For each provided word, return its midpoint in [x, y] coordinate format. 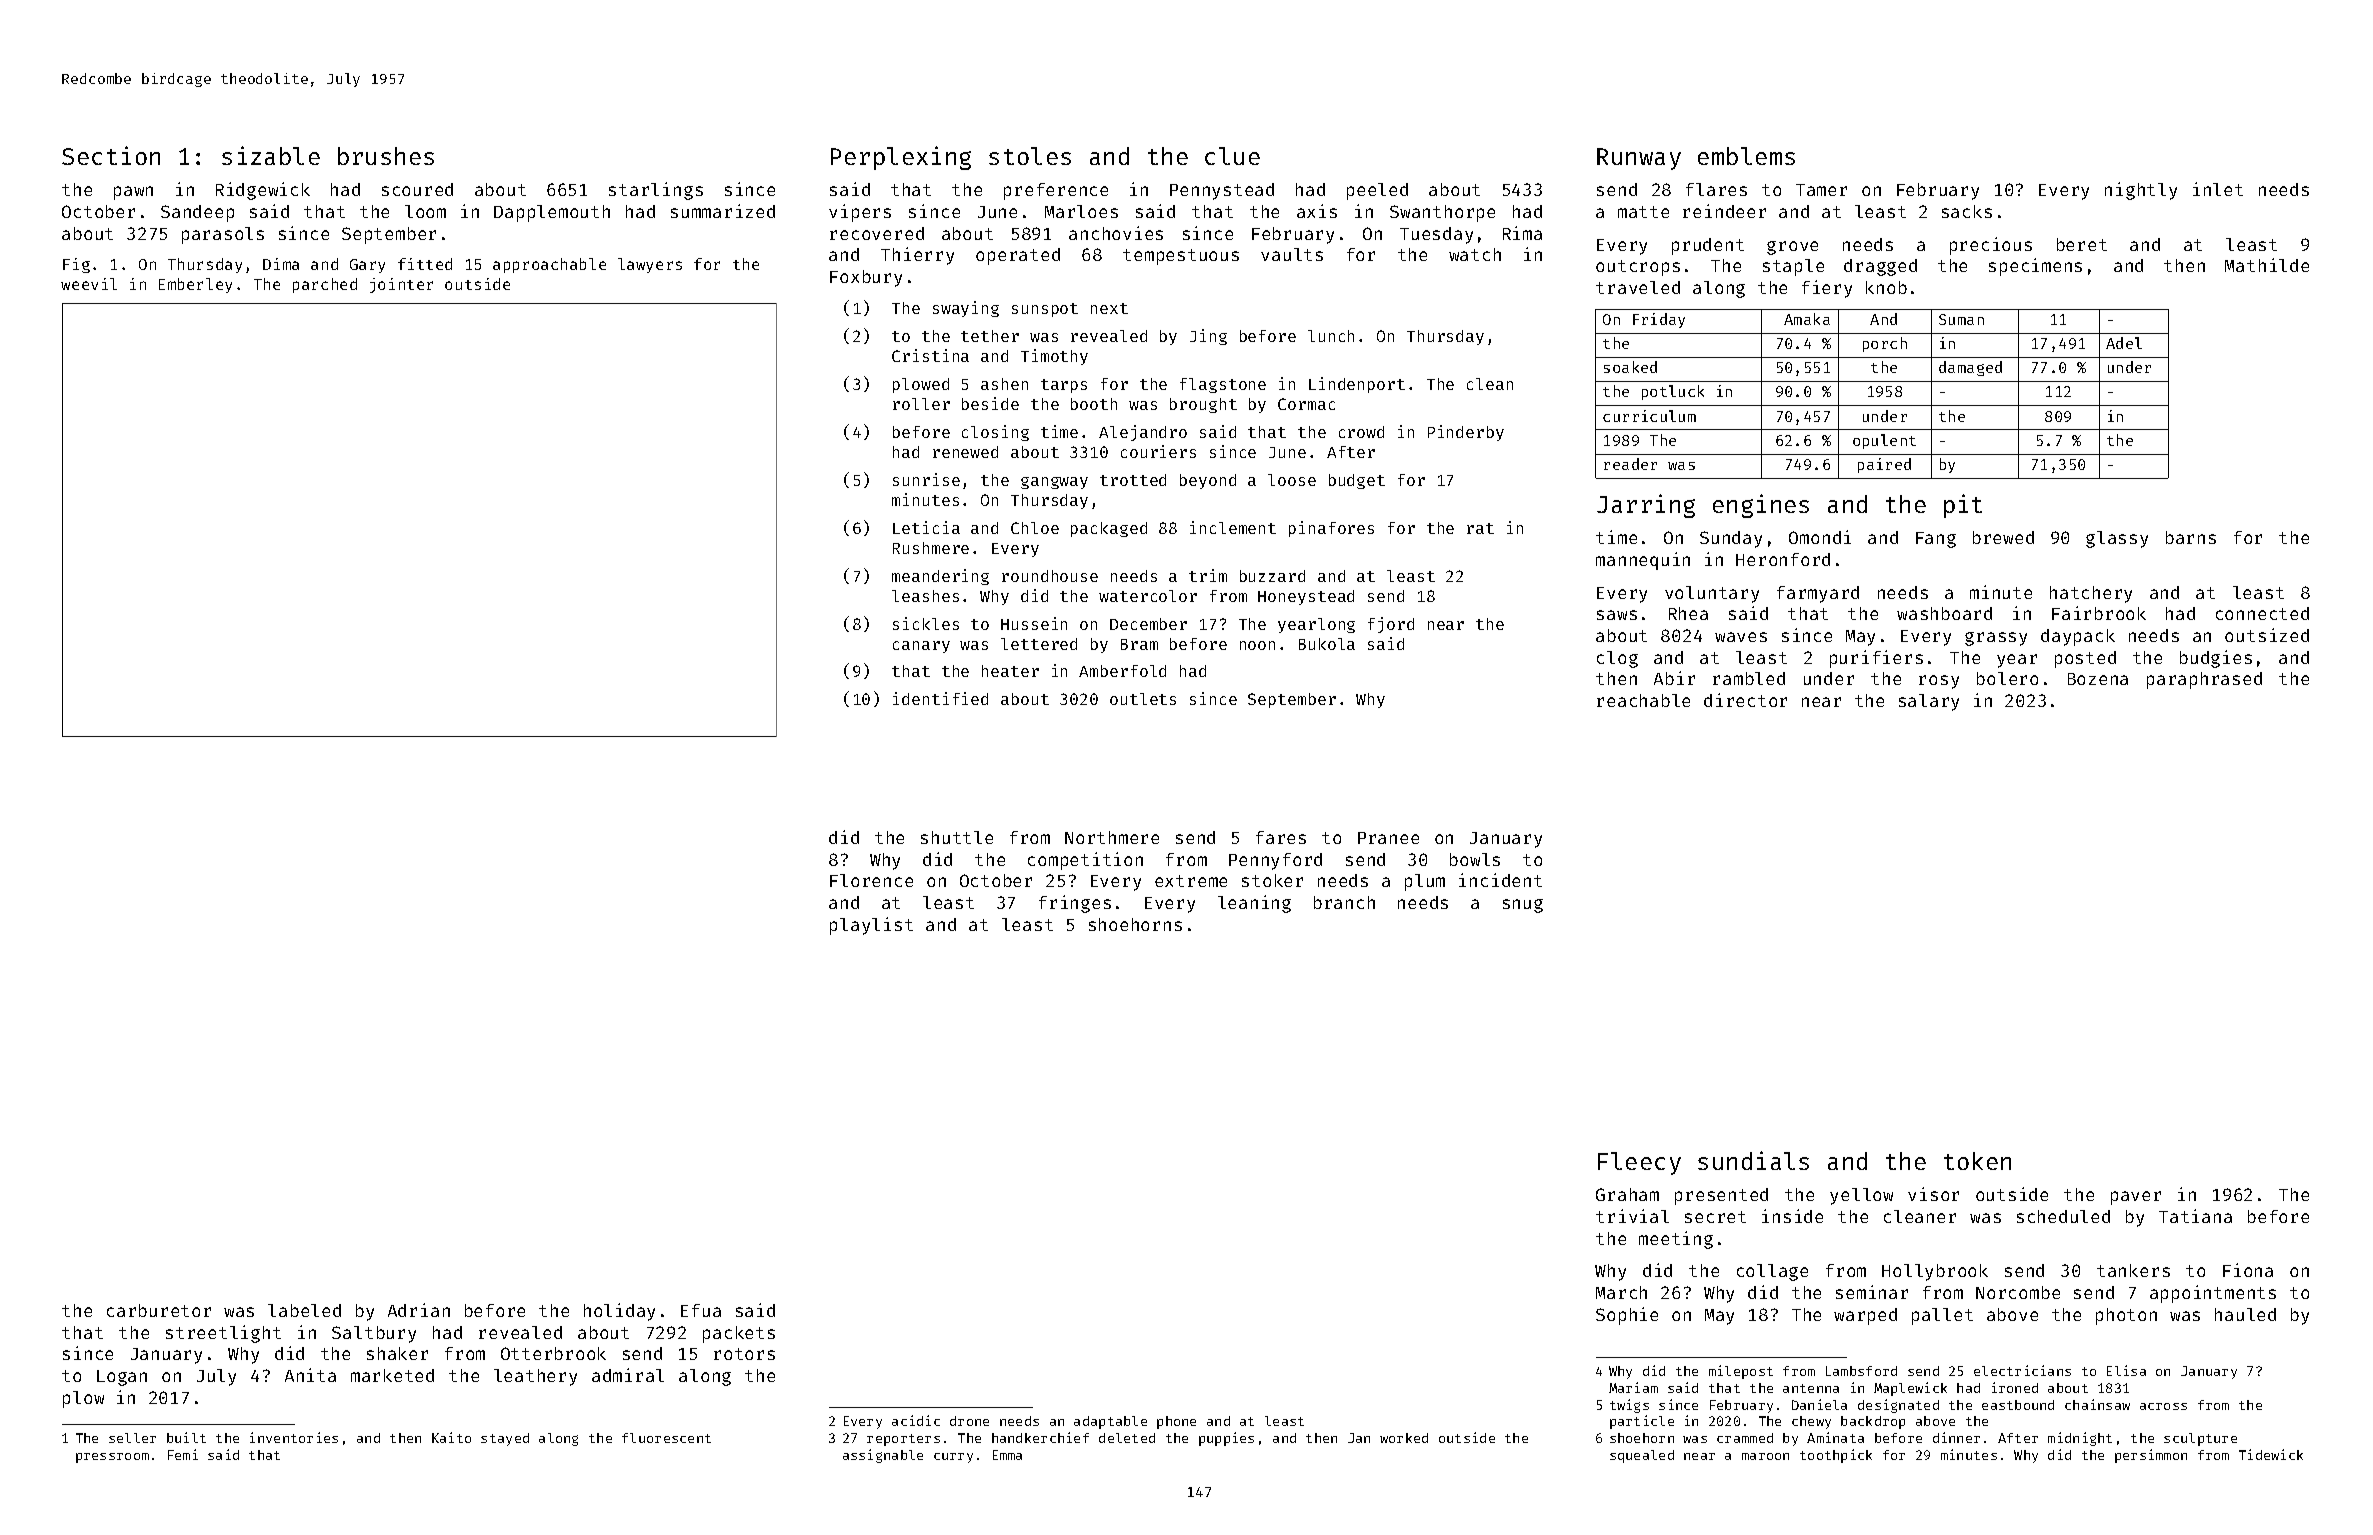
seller [132, 1438]
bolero [2007, 678]
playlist [871, 926]
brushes [386, 156]
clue [1232, 156]
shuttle [957, 837]
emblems [1746, 156]
